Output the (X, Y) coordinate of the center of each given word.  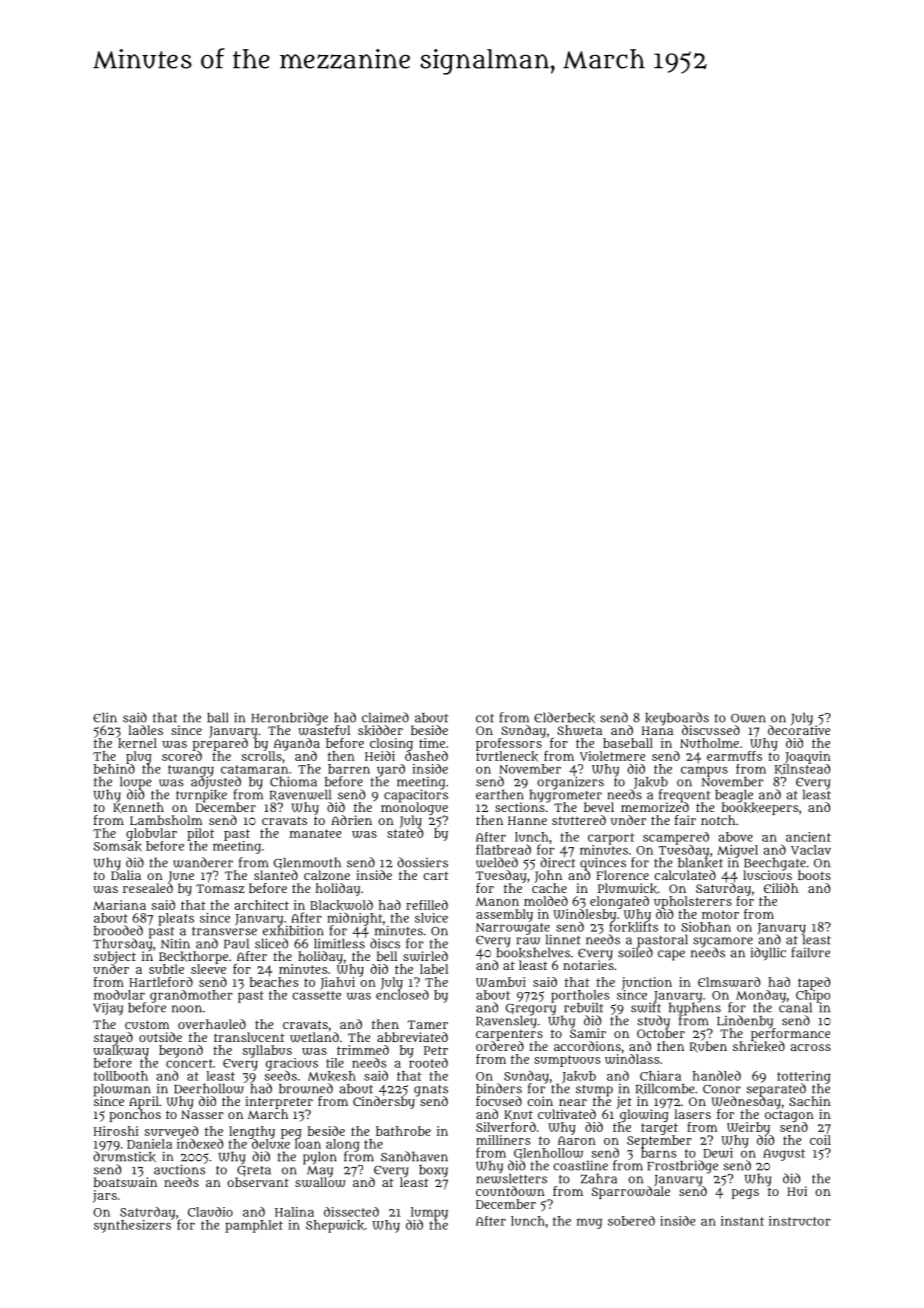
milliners (503, 1140)
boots (814, 875)
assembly (504, 915)
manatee (316, 833)
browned (306, 1088)
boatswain (125, 1182)
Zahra (599, 1178)
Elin (105, 717)
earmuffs (734, 756)
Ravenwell (300, 795)
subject (115, 957)
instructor (800, 1221)
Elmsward (729, 982)
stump (594, 1090)
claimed (385, 717)
